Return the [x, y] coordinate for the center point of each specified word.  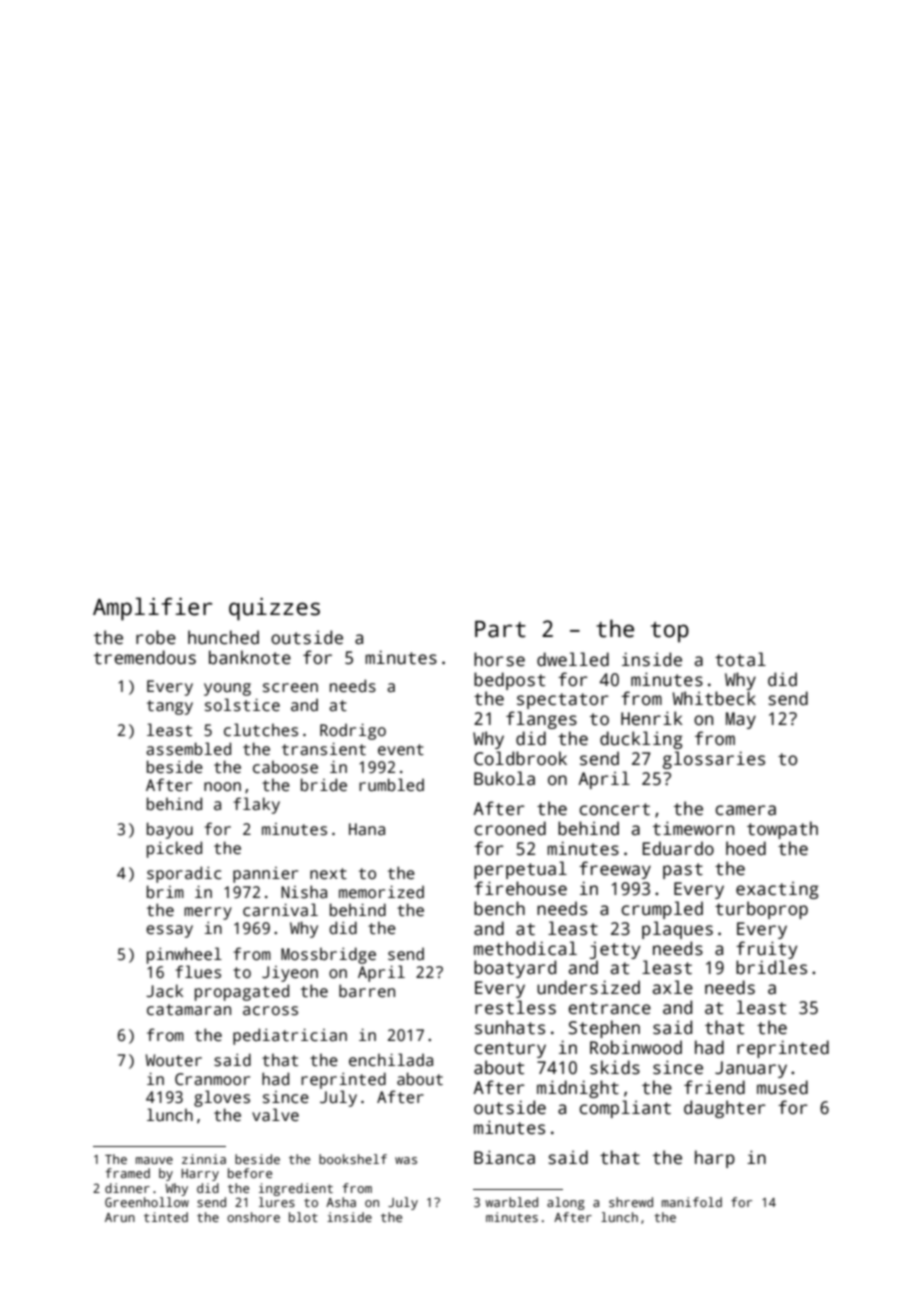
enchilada [391, 1060]
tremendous [145, 657]
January [751, 1069]
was [406, 1160]
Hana [367, 829]
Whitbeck [714, 698]
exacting [777, 890]
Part [500, 629]
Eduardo [678, 848]
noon [222, 787]
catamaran [189, 1010]
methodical [525, 948]
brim [165, 891]
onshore [253, 1217]
